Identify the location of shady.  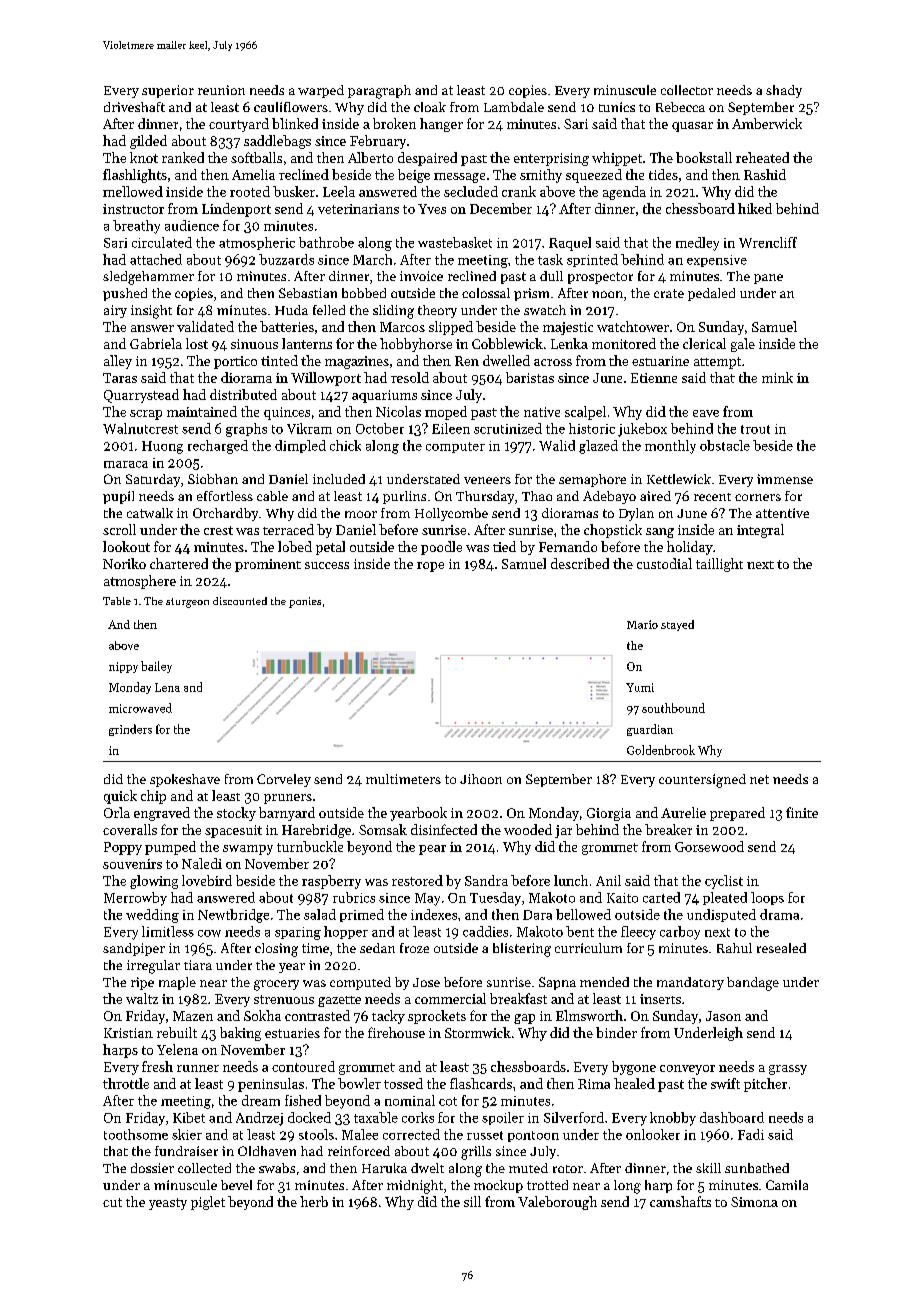
(784, 91).
